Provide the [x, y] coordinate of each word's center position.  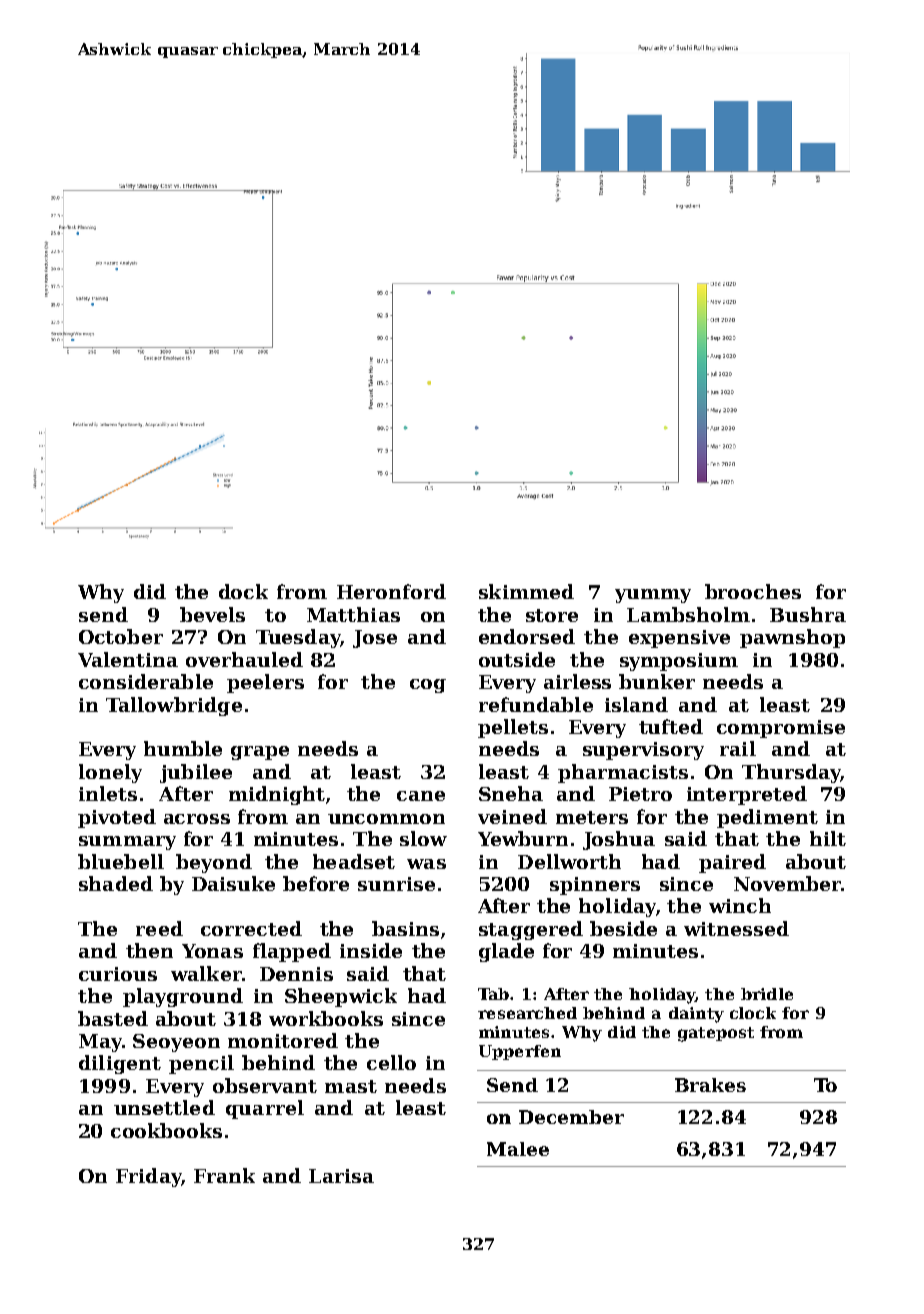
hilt [828, 838]
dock [243, 591]
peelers [265, 683]
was [426, 864]
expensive [679, 639]
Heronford [391, 591]
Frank [224, 1175]
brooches [753, 591]
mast [351, 1086]
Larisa [341, 1176]
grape [260, 753]
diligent [120, 1064]
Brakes [710, 1085]
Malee [518, 1149]
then [149, 950]
